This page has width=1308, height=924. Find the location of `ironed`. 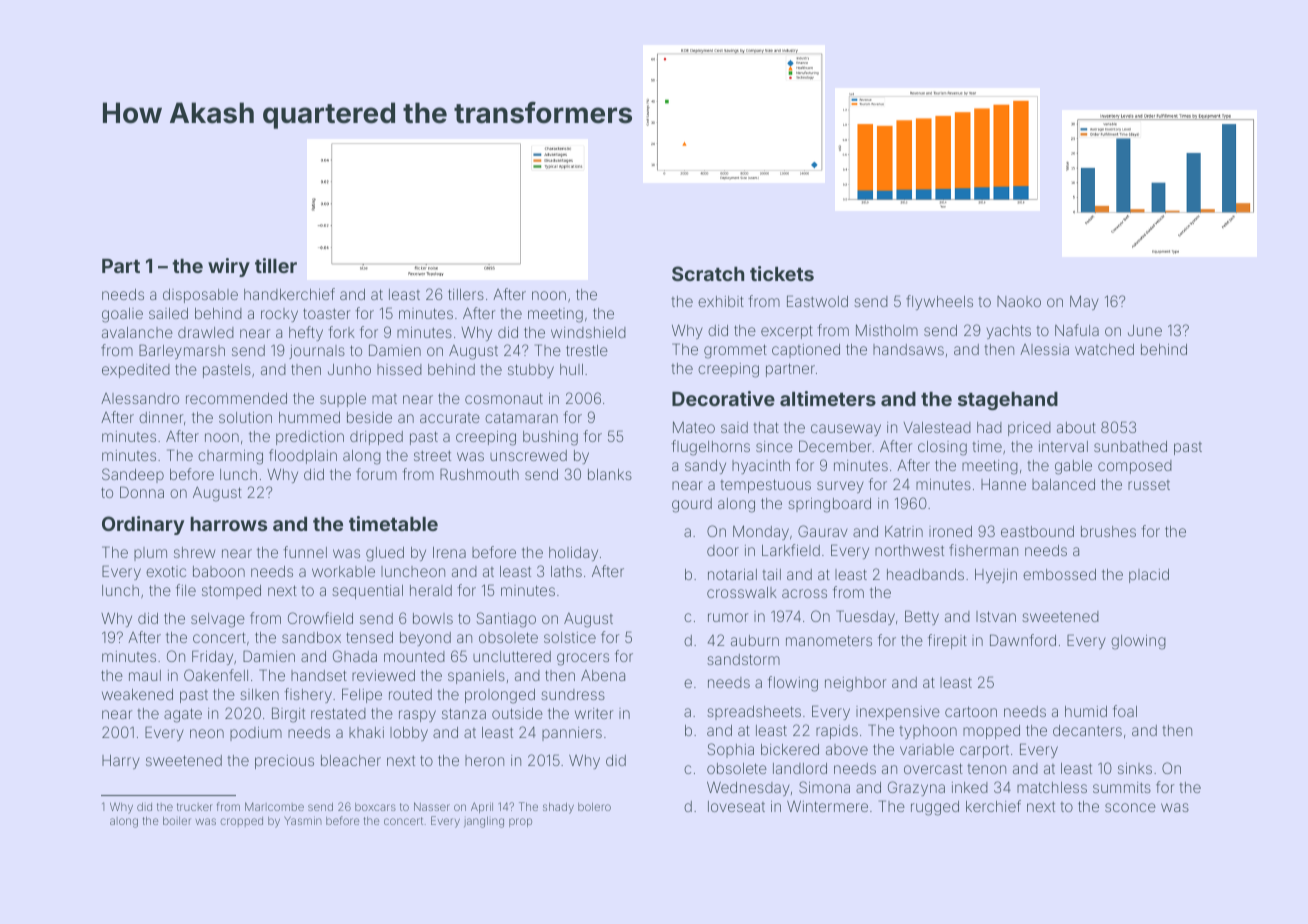

ironed is located at coordinates (950, 531).
